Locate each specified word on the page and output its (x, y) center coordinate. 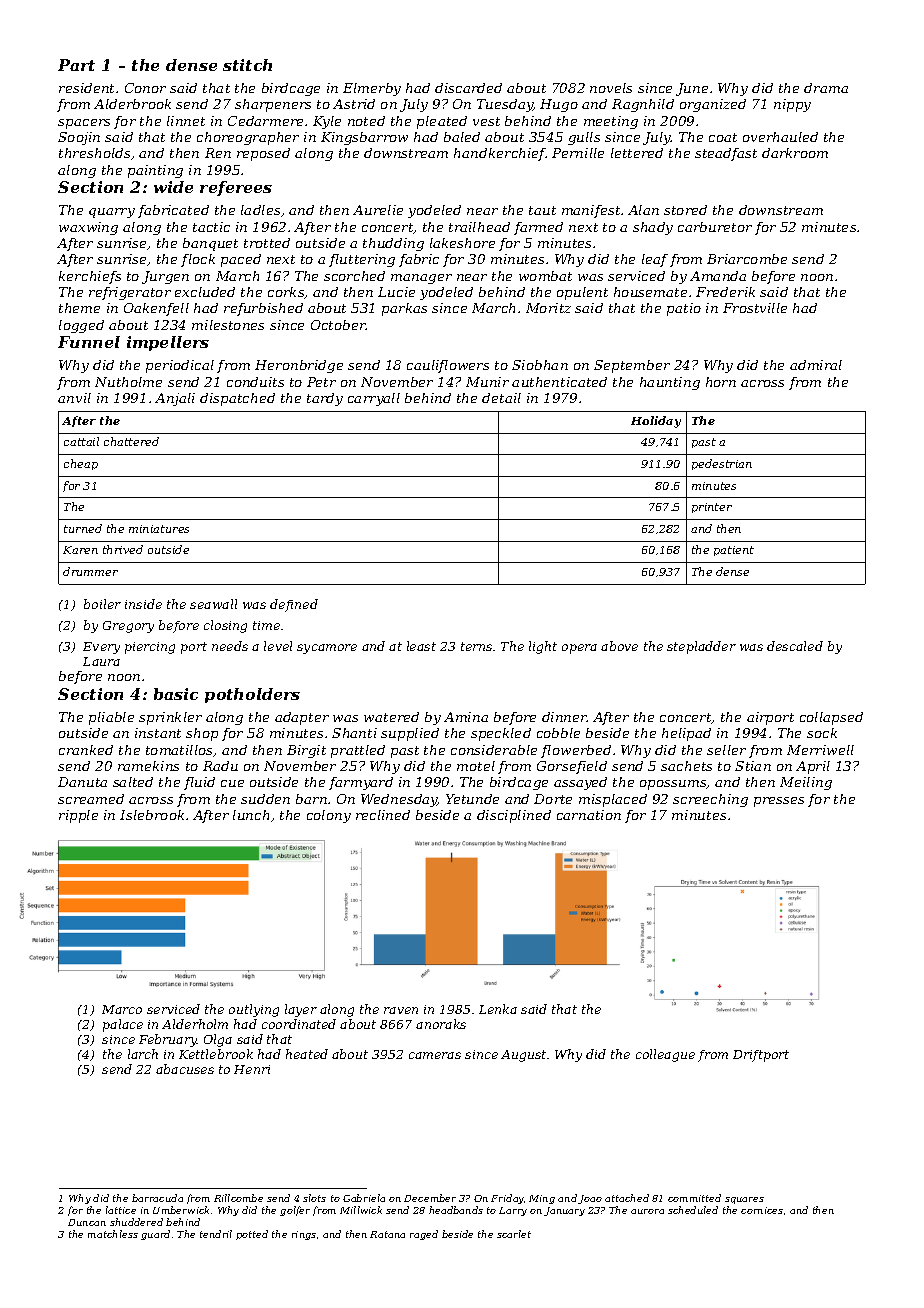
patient (734, 551)
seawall (213, 604)
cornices (762, 1210)
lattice (121, 1210)
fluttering (362, 260)
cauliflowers (448, 366)
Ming (542, 1199)
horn (721, 382)
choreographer (248, 138)
